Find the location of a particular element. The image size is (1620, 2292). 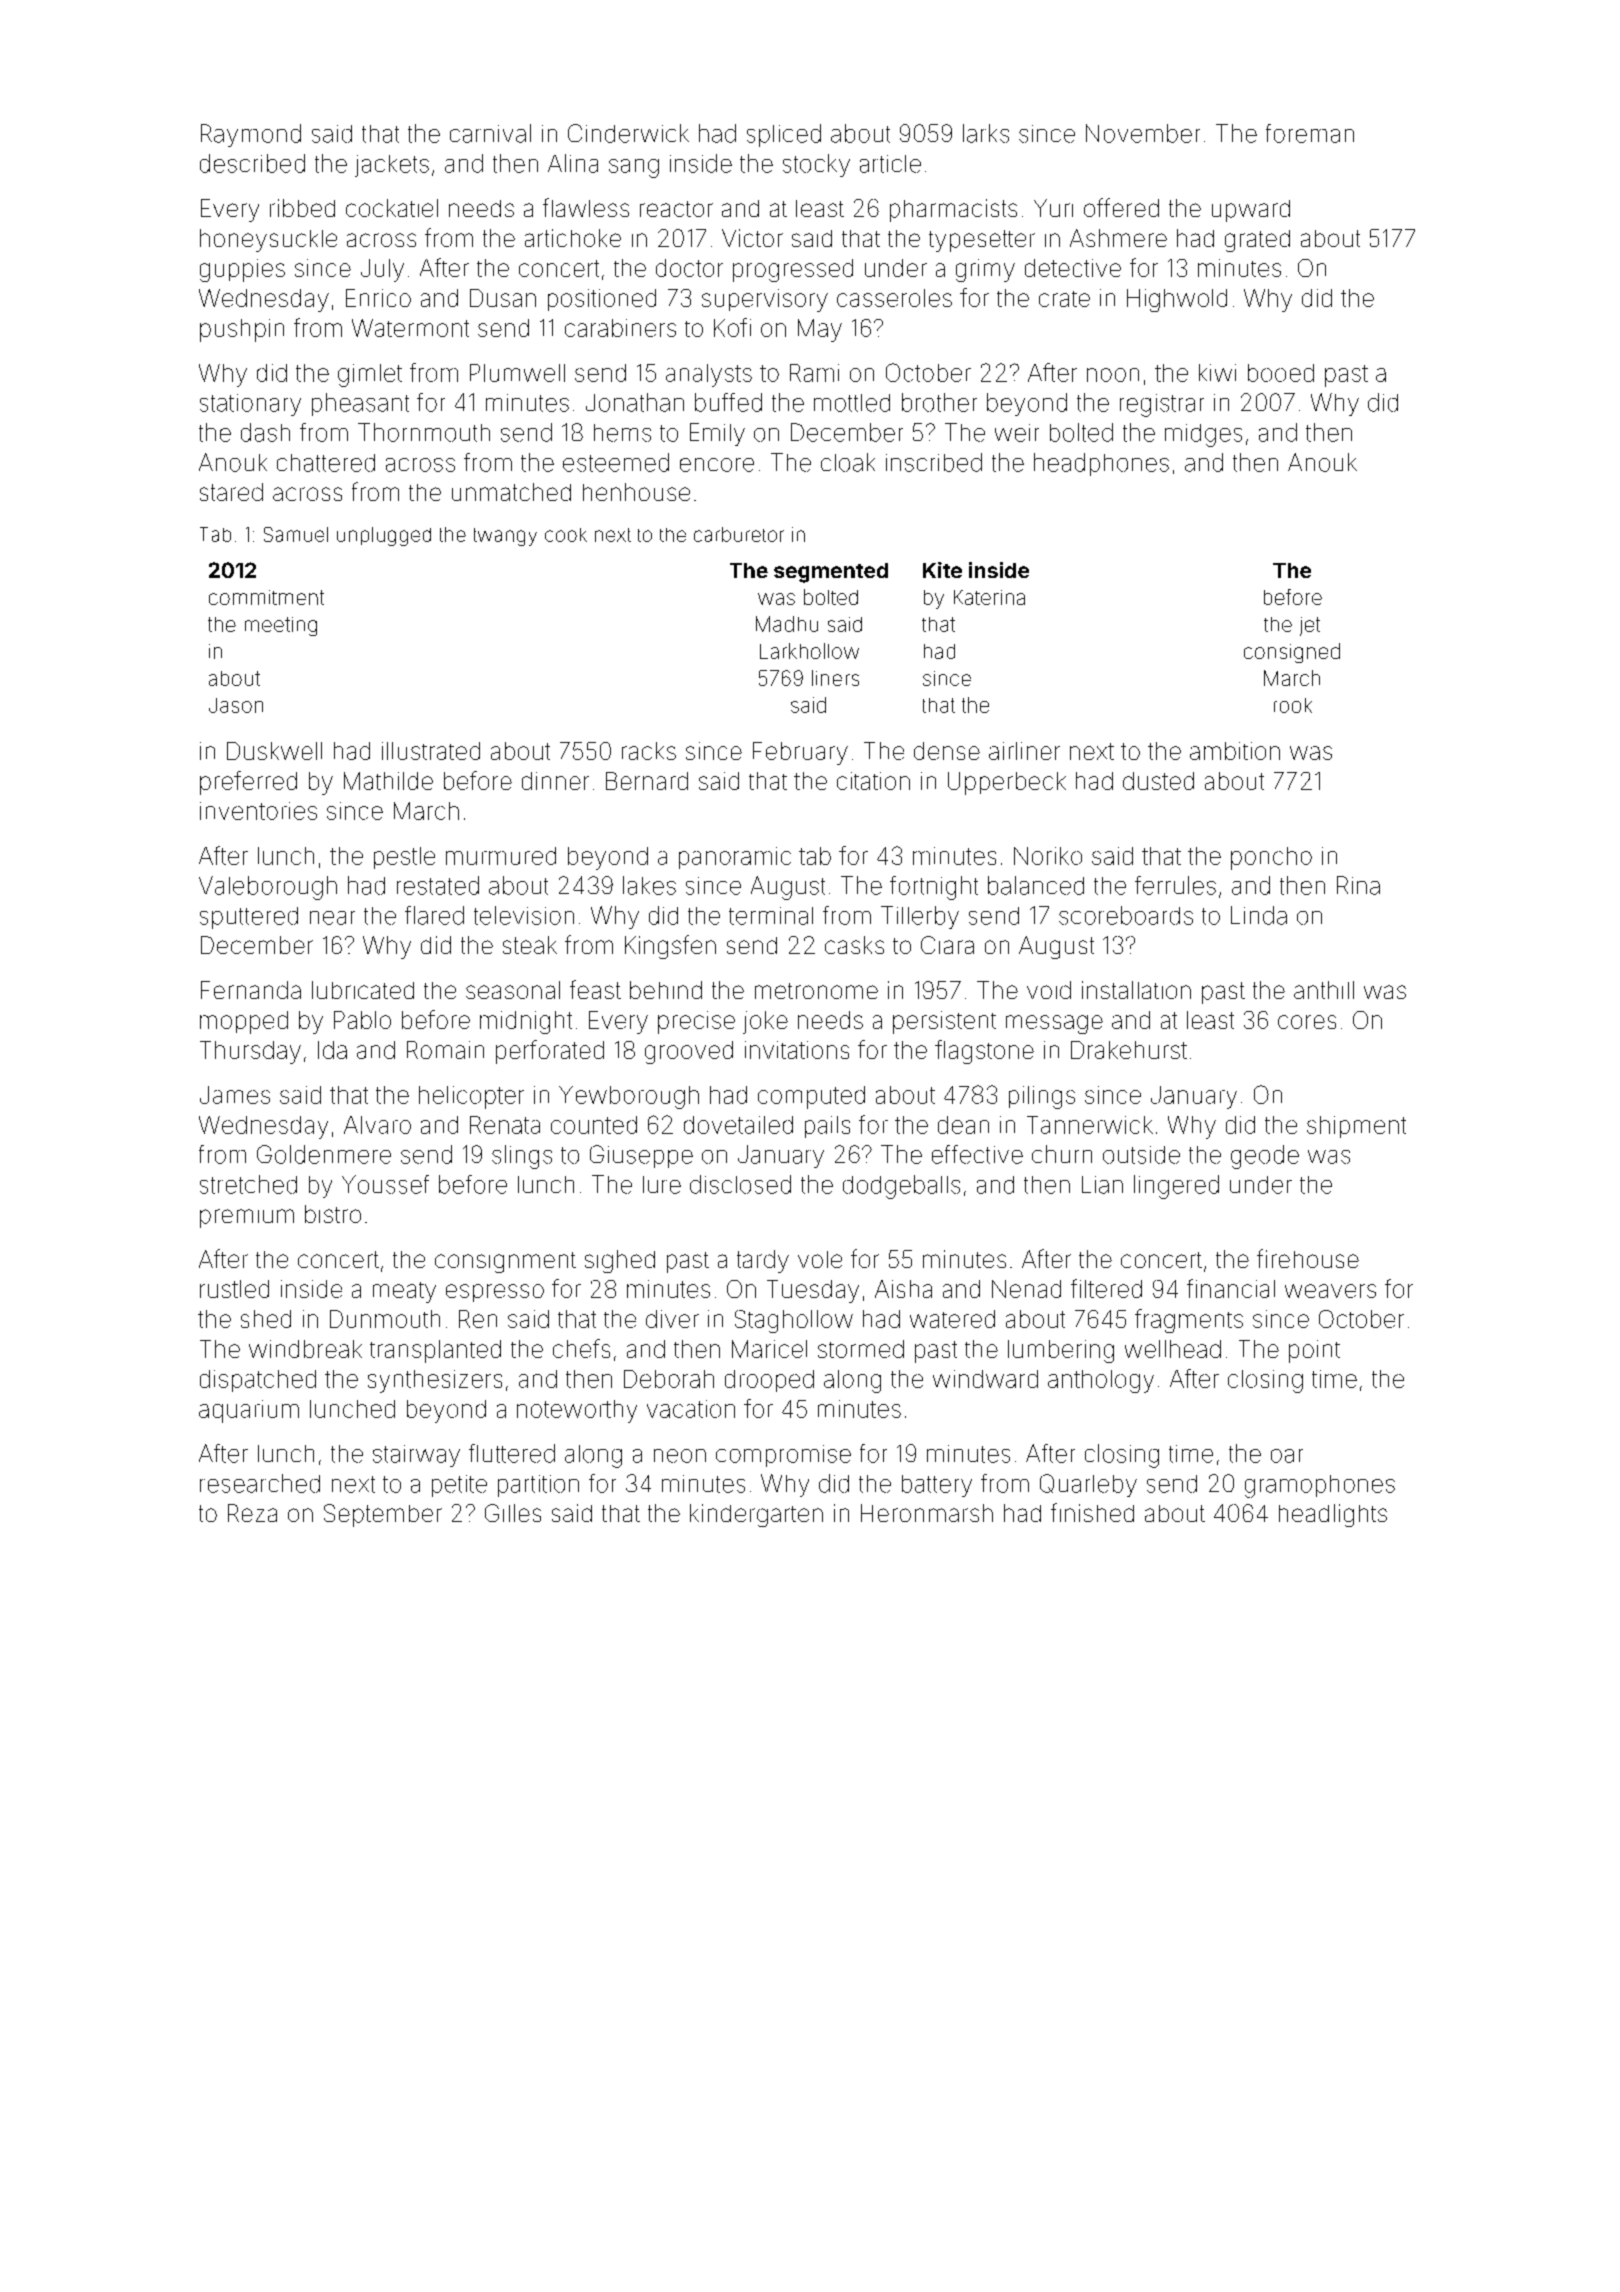

Heronmarsh is located at coordinates (927, 1513).
